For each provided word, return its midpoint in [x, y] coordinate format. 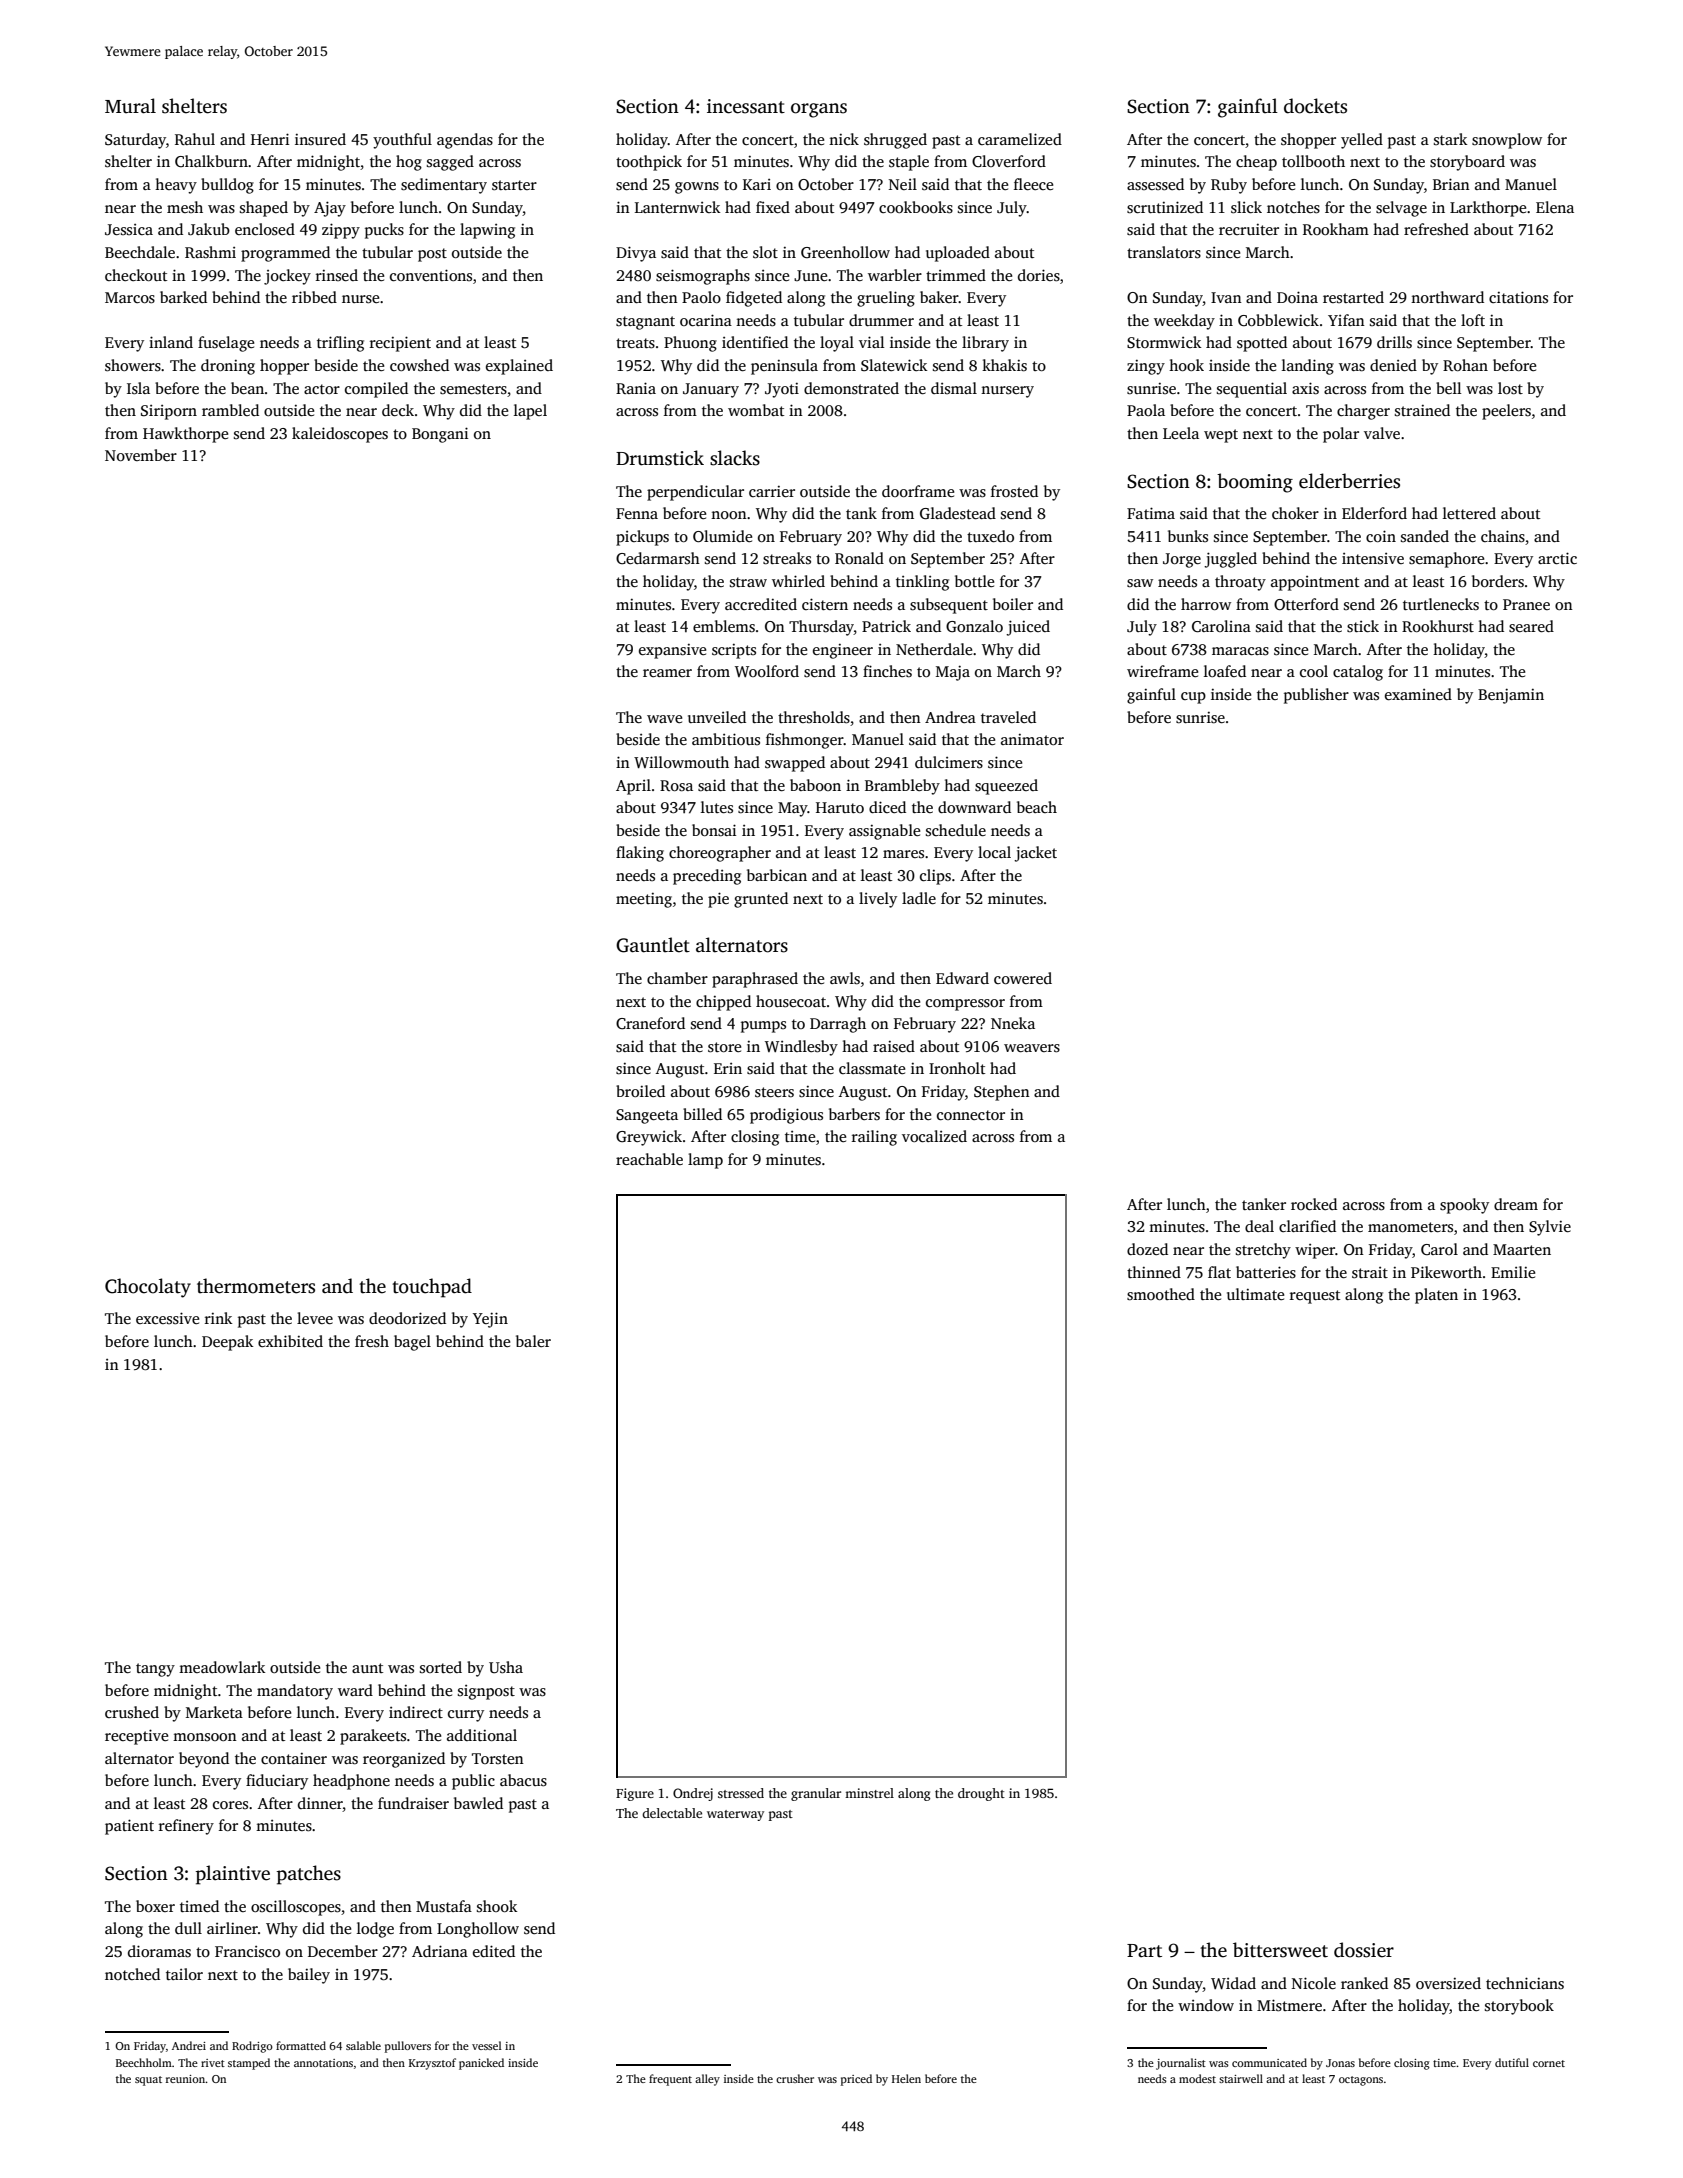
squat [148, 2081]
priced [856, 2080]
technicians [1525, 1983]
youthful [402, 141]
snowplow [1507, 141]
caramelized [1020, 139]
